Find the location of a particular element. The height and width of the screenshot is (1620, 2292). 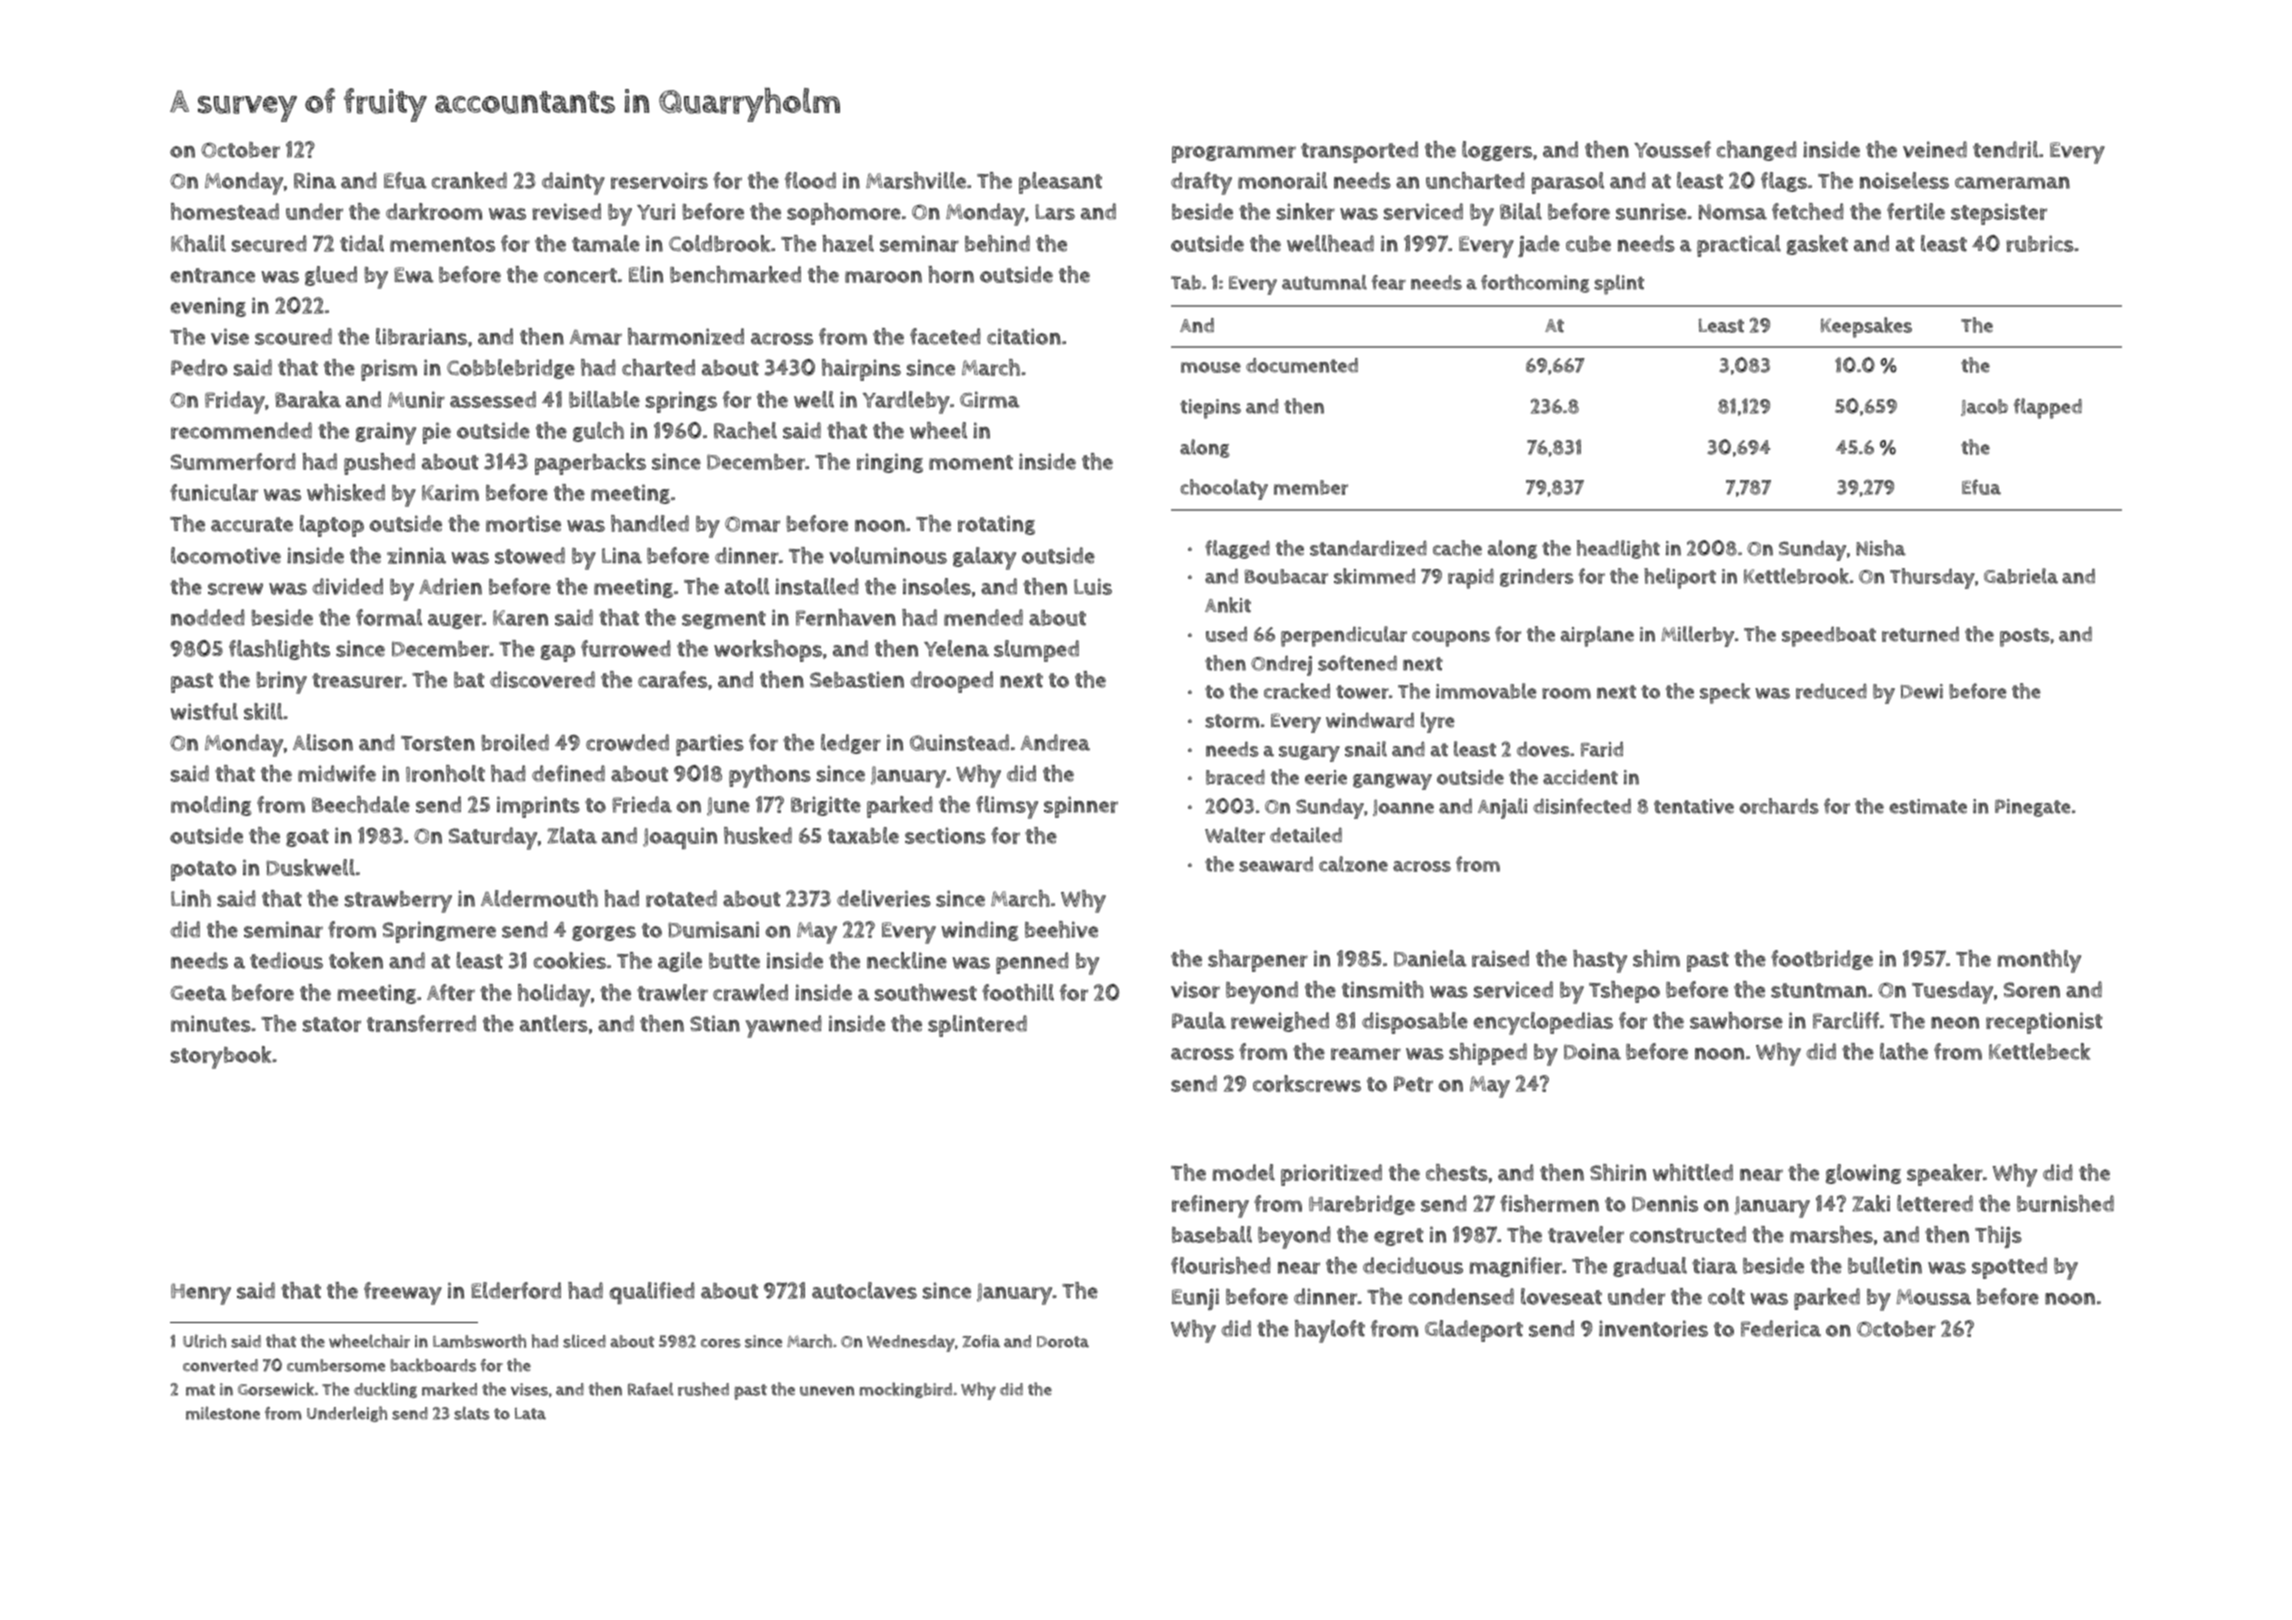

southwest is located at coordinates (926, 992).
